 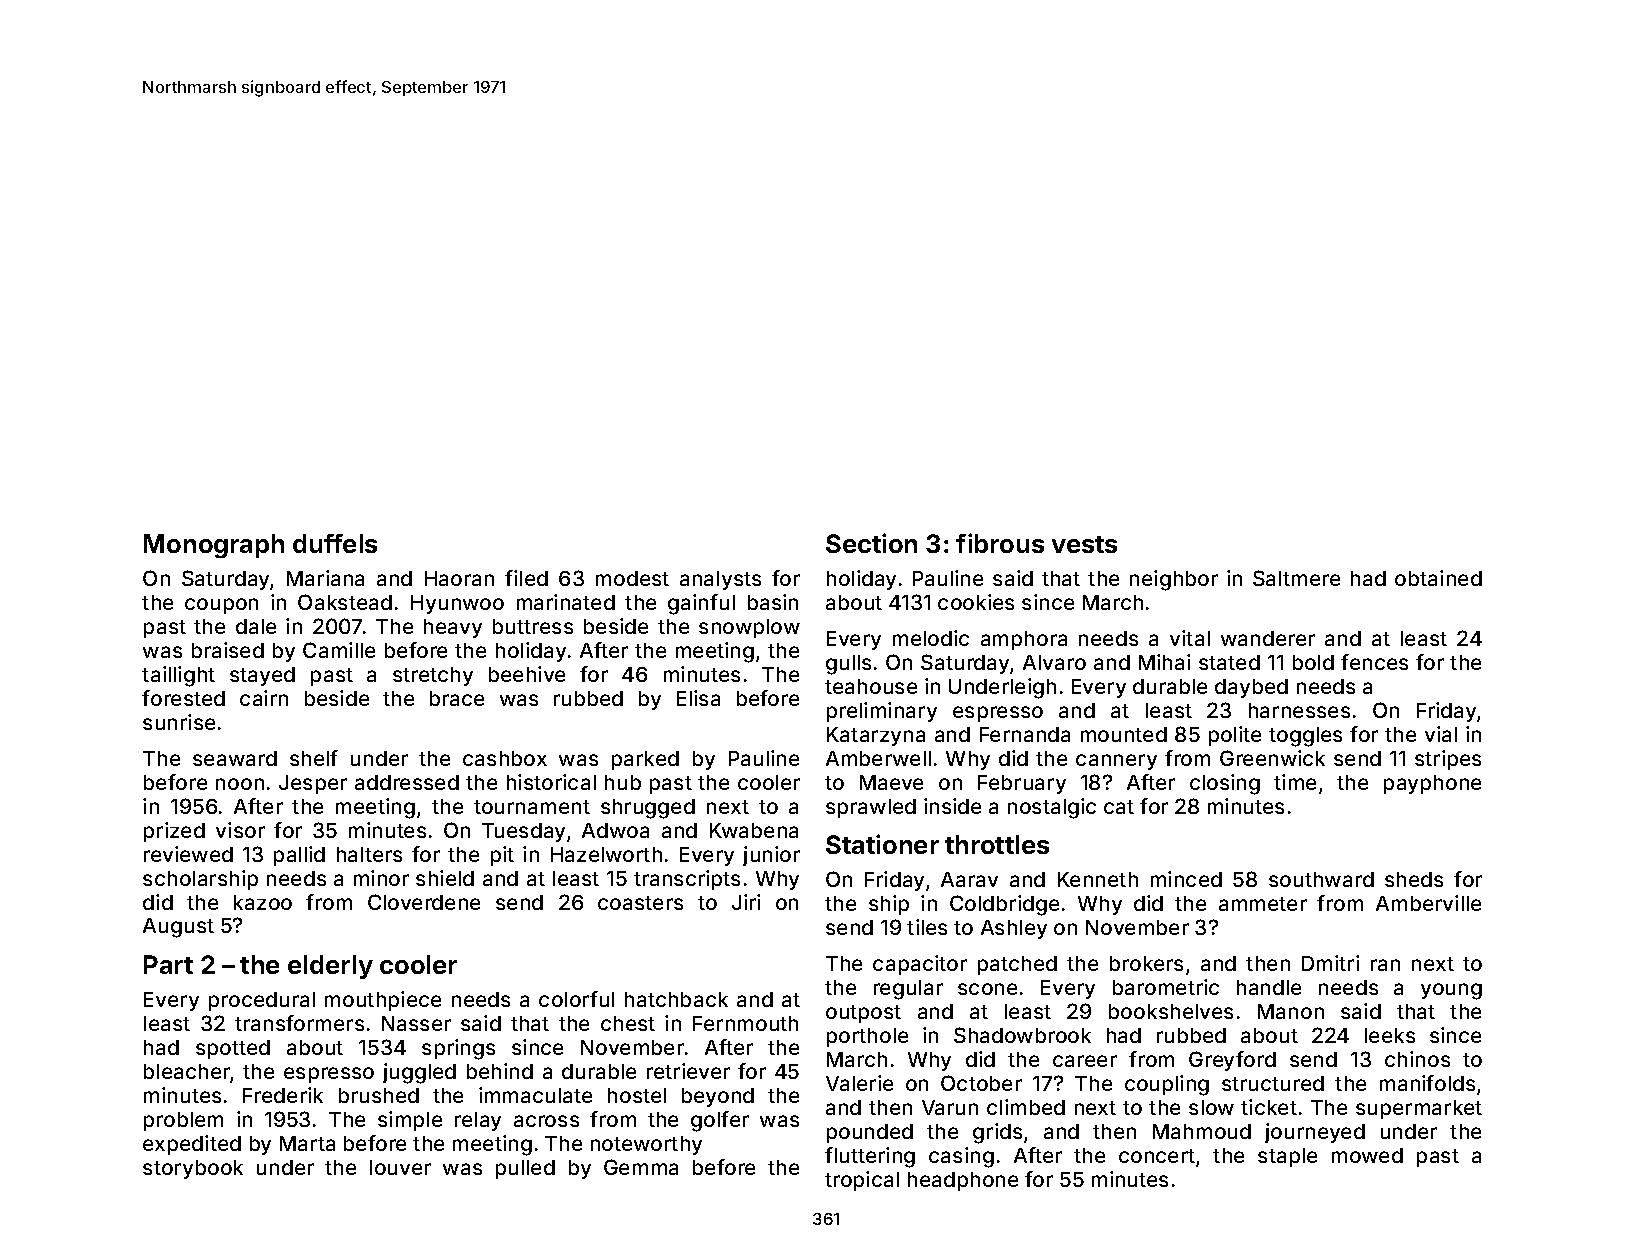 What do you see at coordinates (523, 832) in the image?
I see `Tuesday` at bounding box center [523, 832].
